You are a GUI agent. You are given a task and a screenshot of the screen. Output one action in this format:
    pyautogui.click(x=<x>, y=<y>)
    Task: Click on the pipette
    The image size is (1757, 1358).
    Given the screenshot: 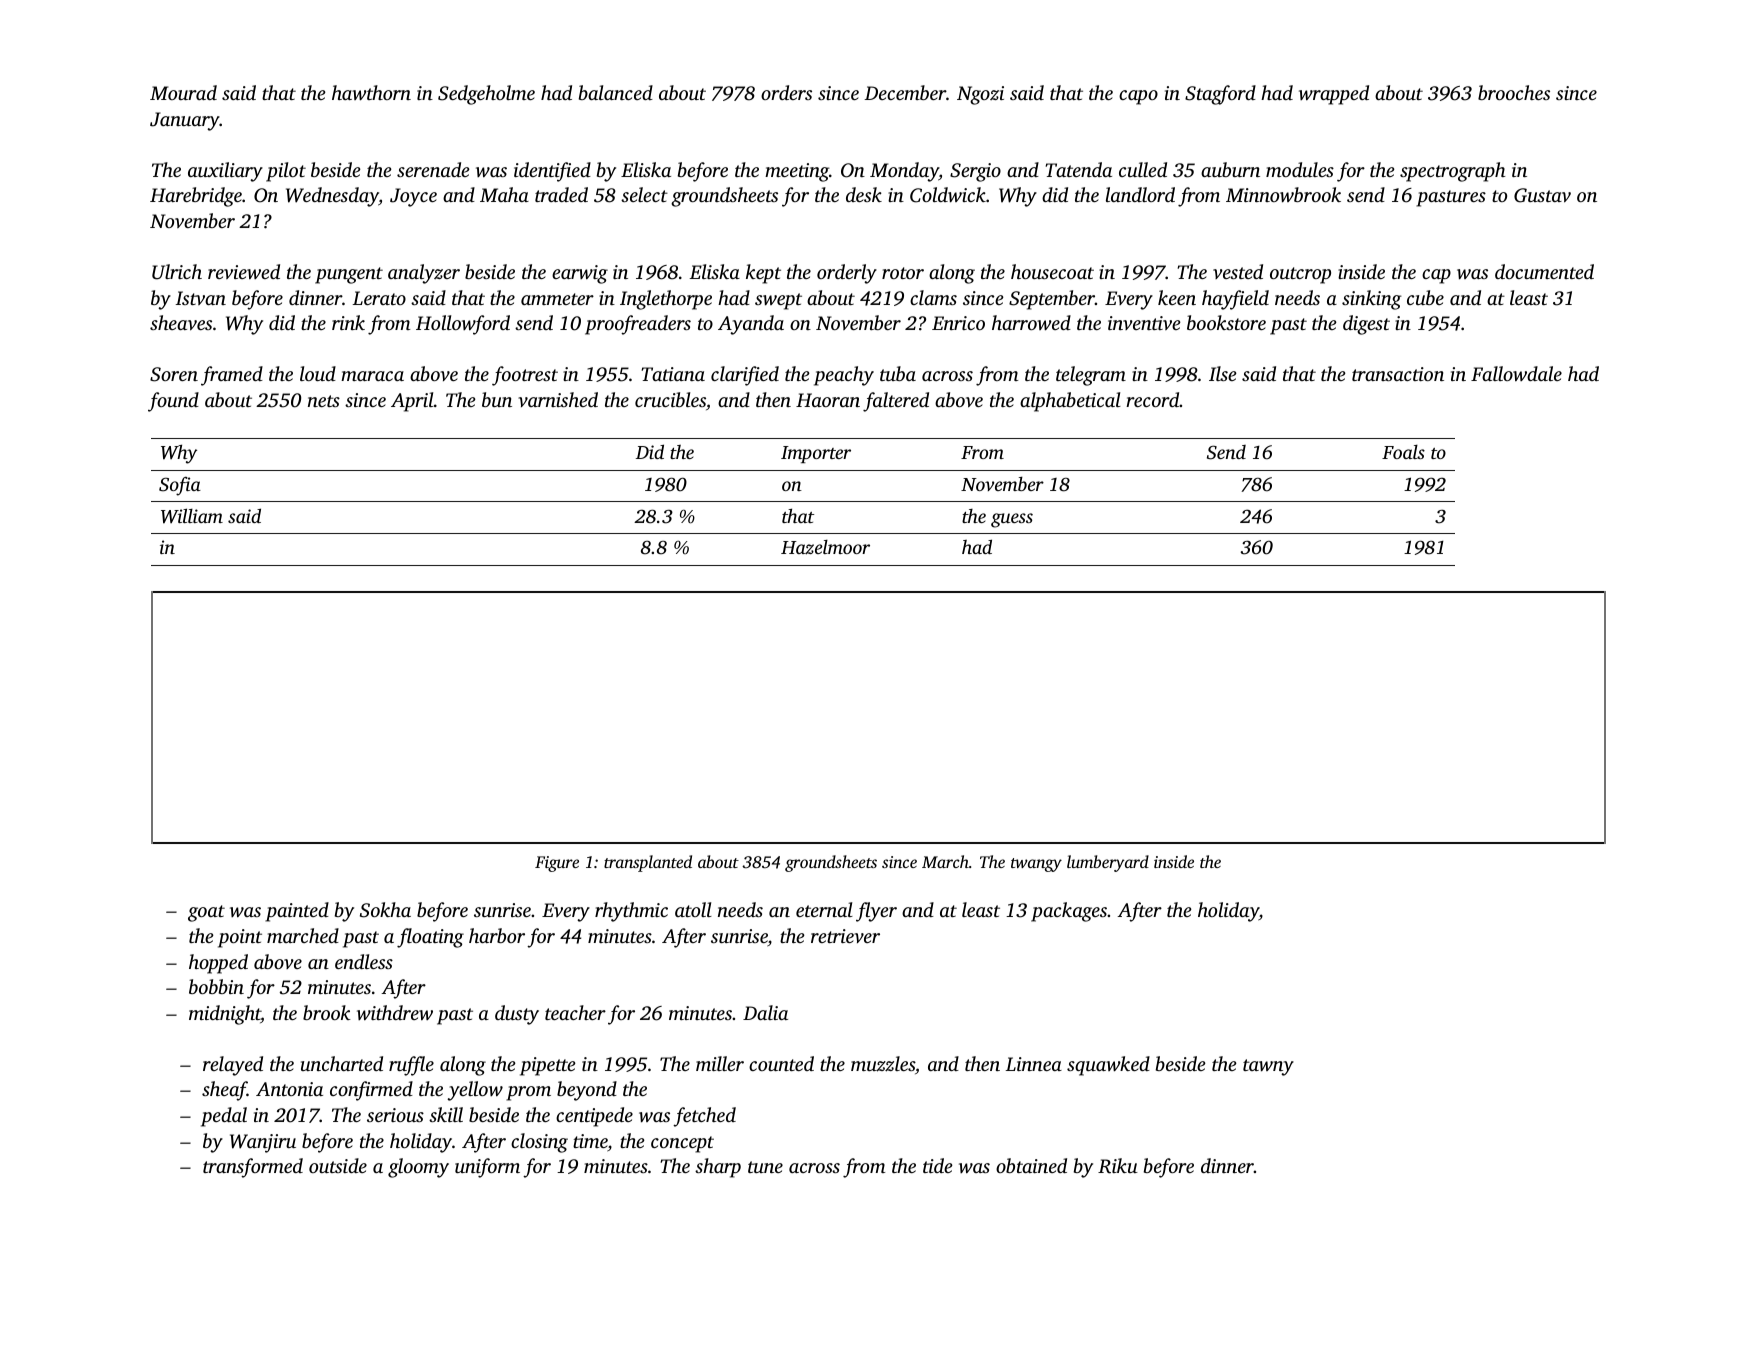 What is the action you would take?
    pyautogui.click(x=548, y=1066)
